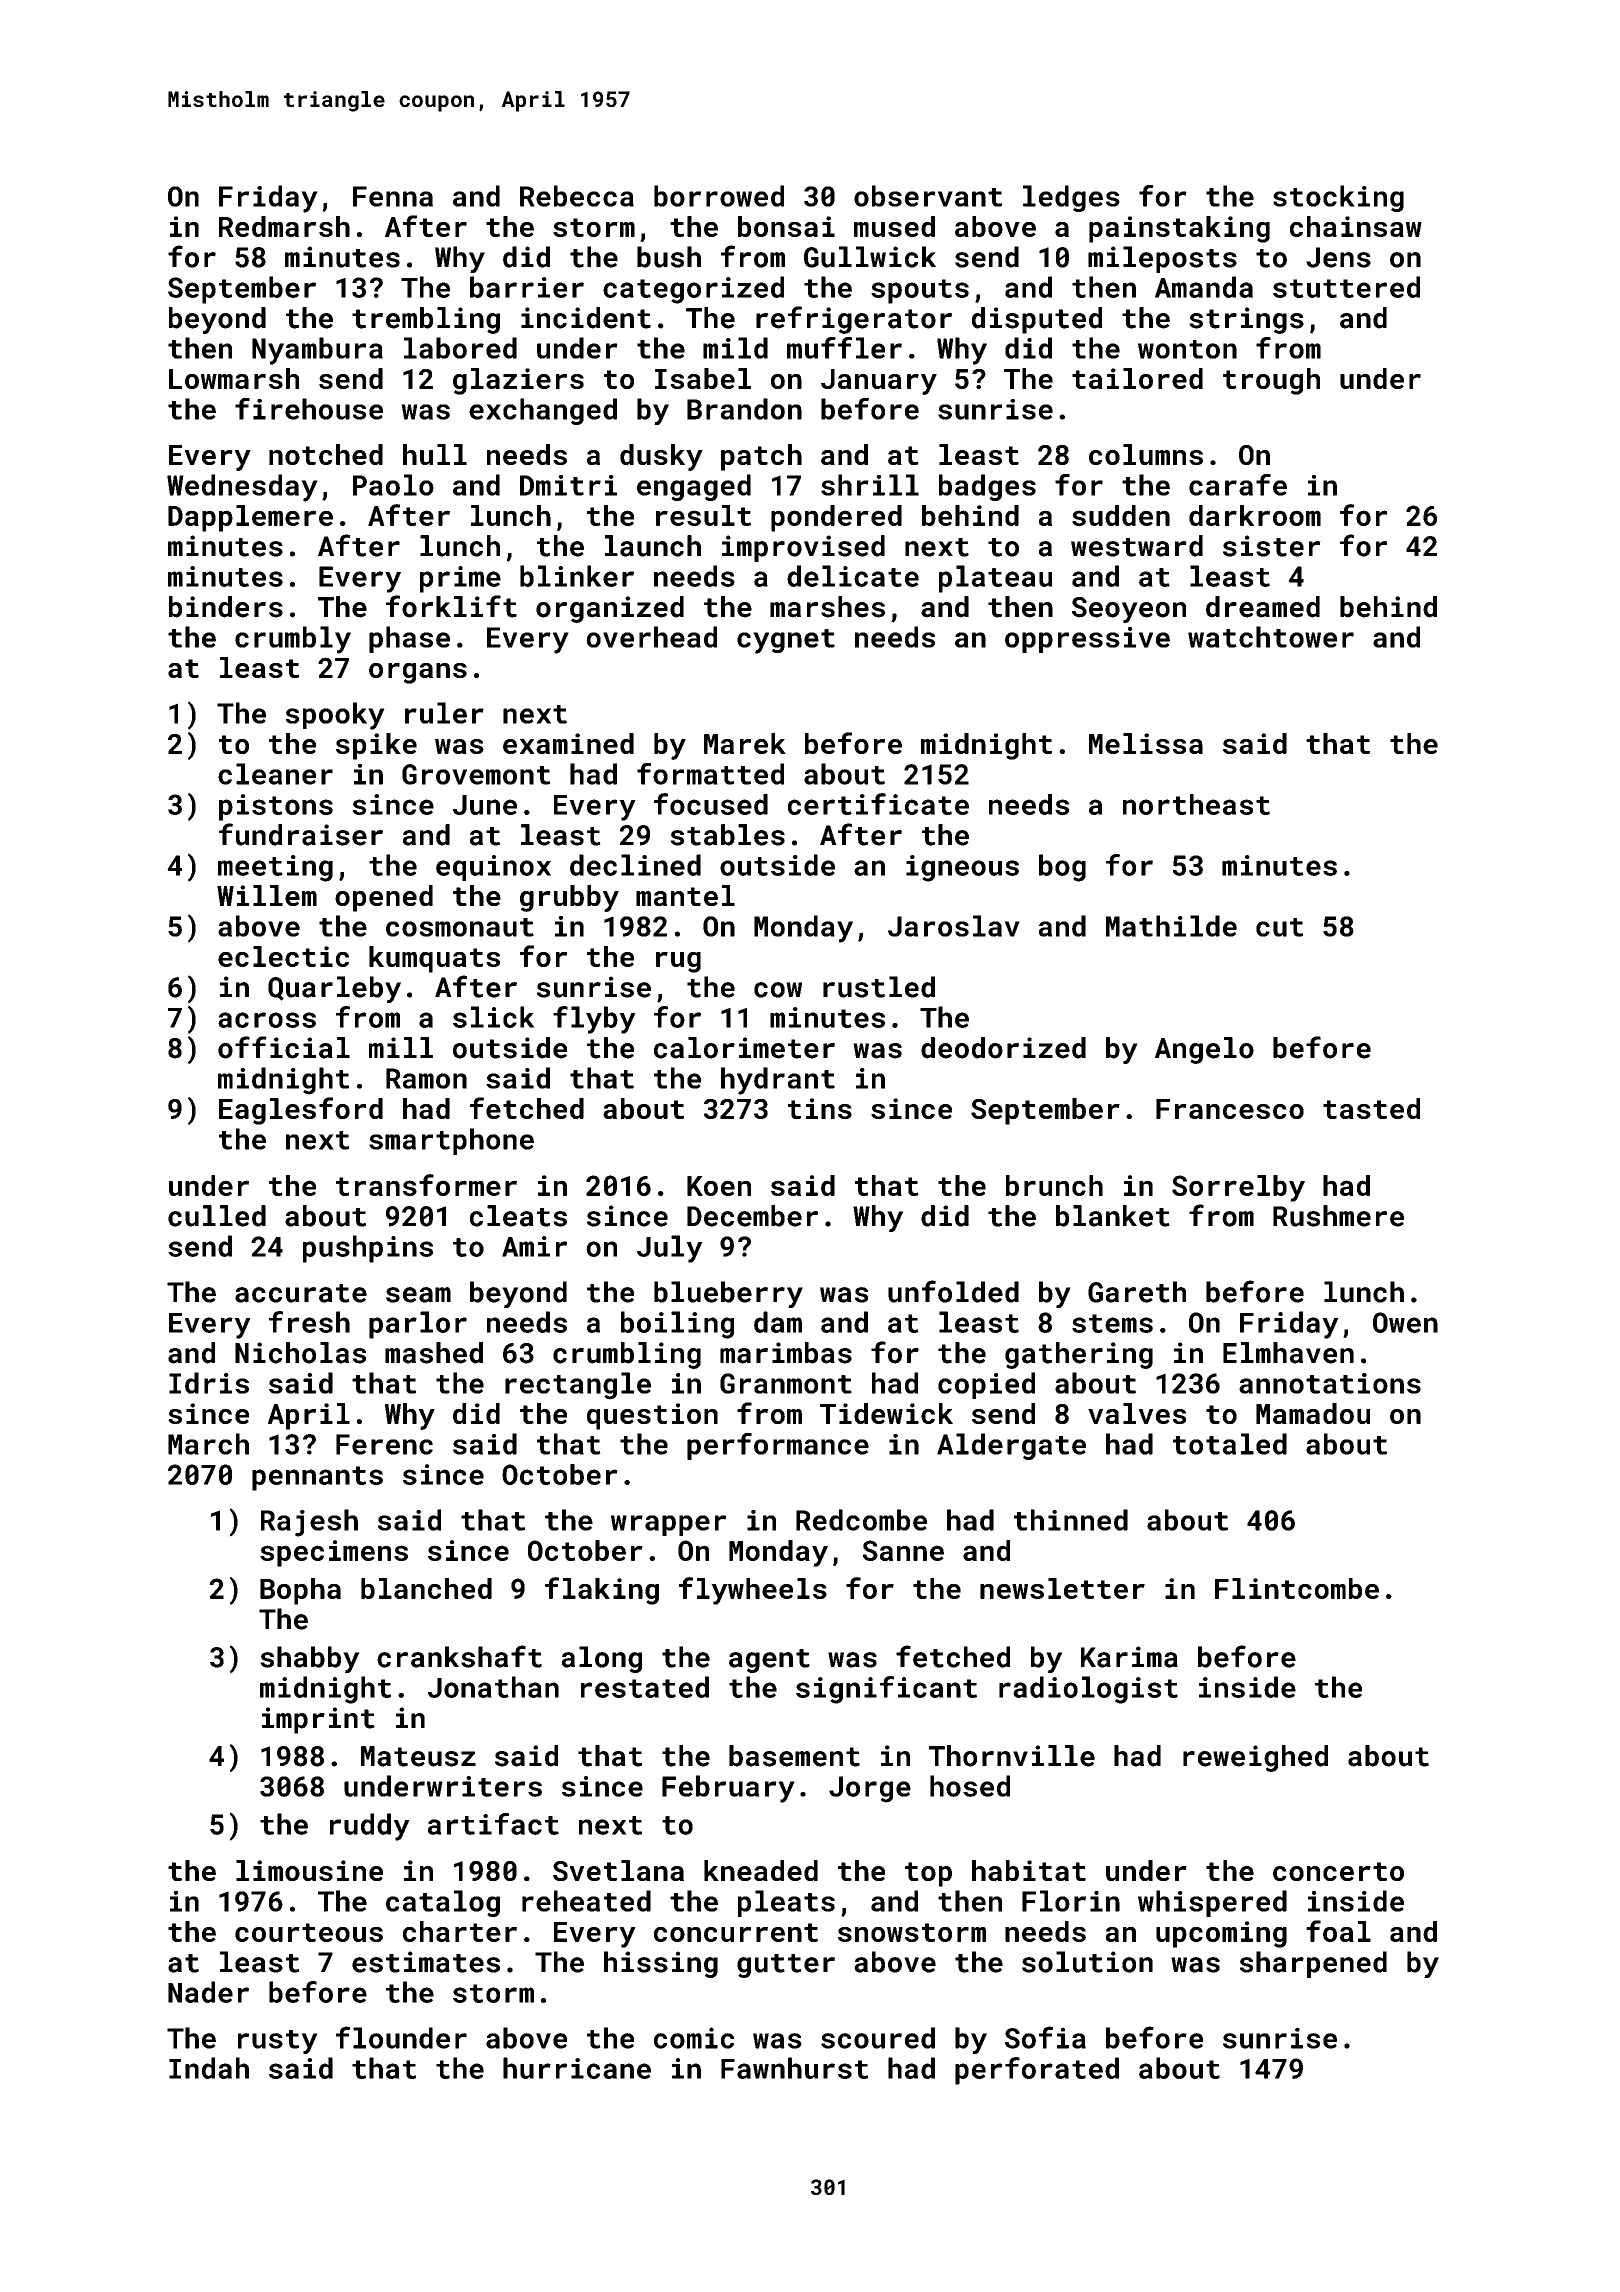  I want to click on northeast, so click(1196, 804).
